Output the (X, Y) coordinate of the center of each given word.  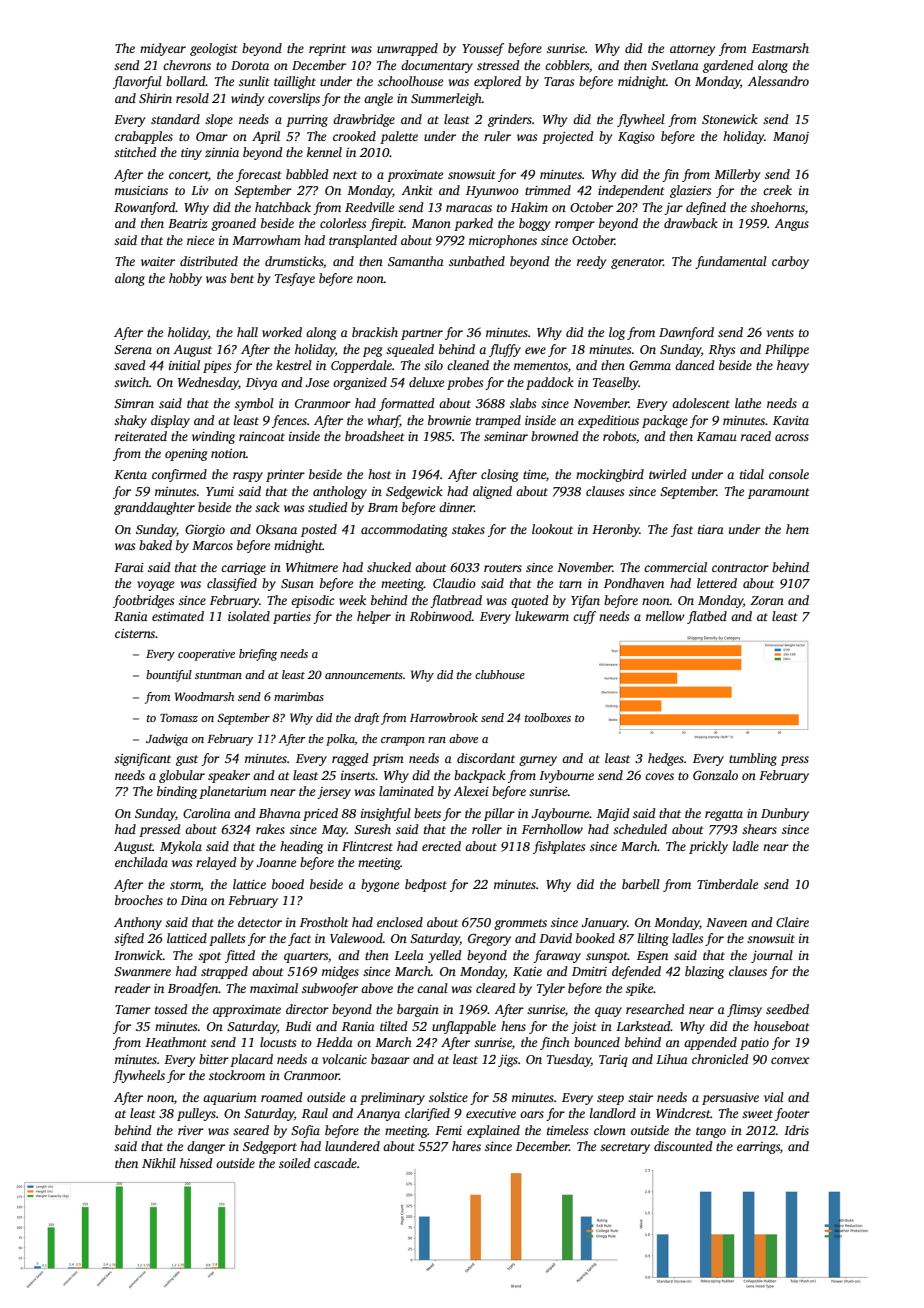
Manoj (791, 138)
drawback (691, 223)
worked (282, 332)
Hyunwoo (492, 192)
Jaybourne (560, 814)
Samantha (416, 261)
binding (177, 792)
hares (466, 1146)
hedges (666, 759)
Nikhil (159, 1163)
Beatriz (188, 223)
